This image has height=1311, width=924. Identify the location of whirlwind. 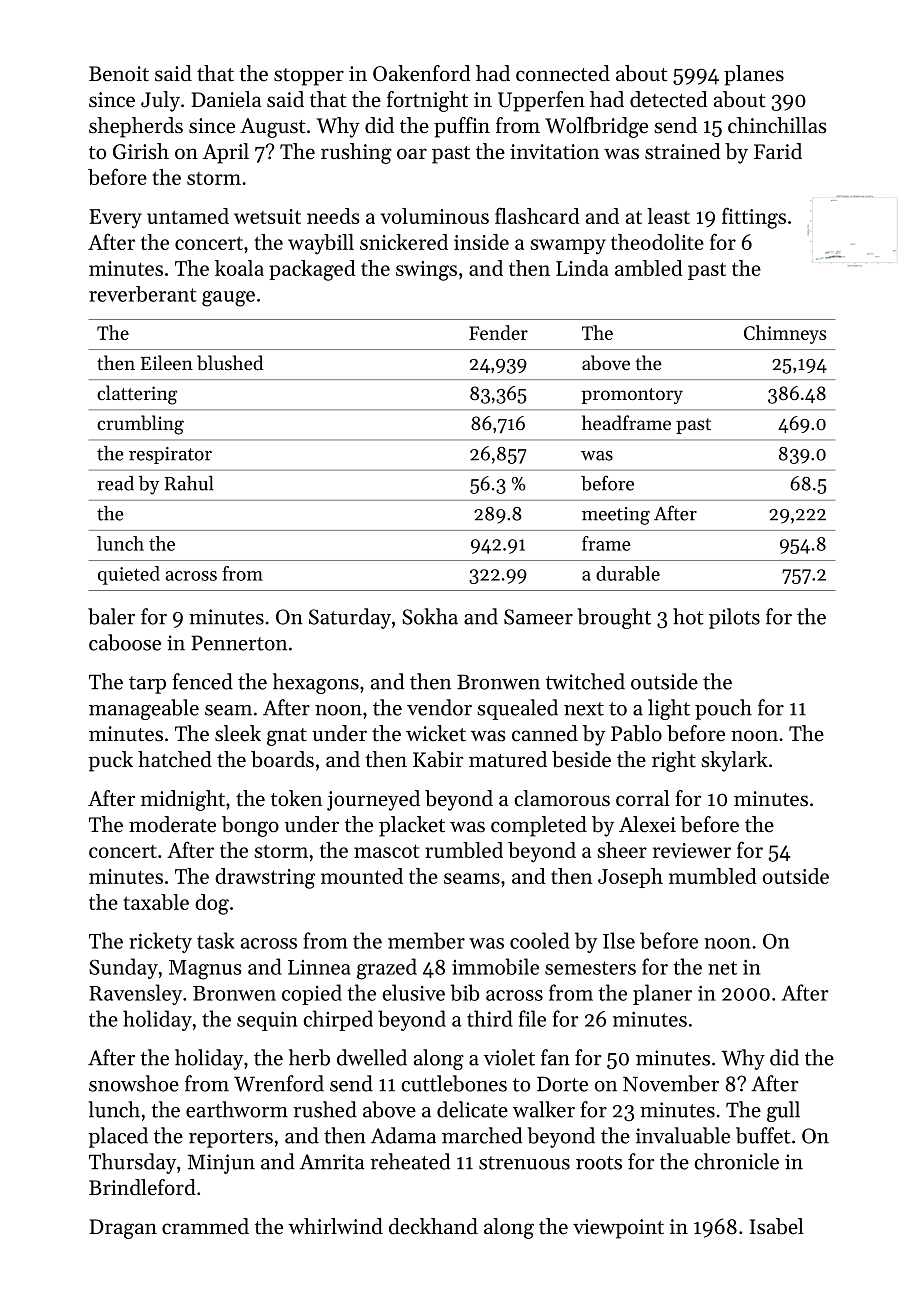
(335, 1226).
